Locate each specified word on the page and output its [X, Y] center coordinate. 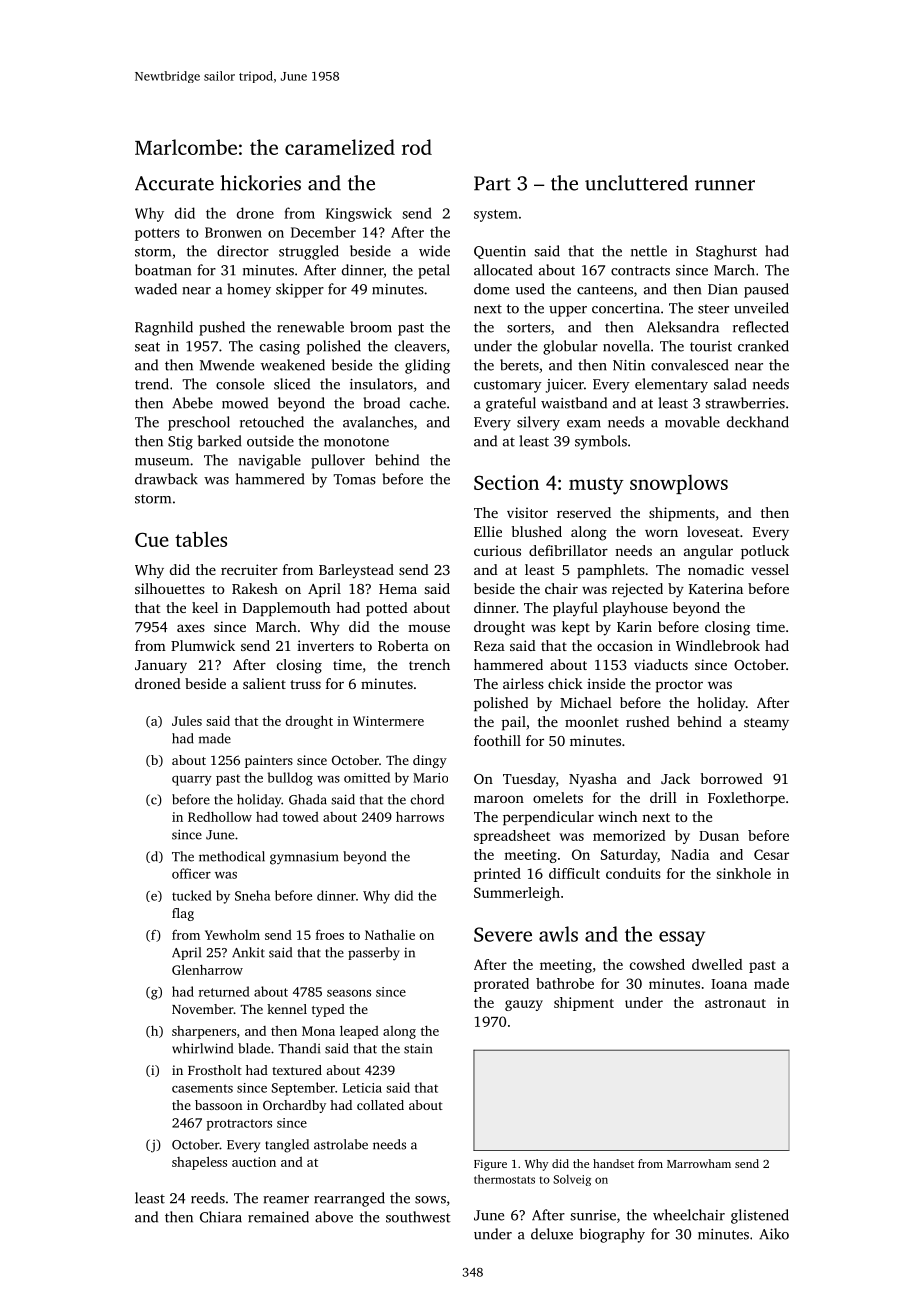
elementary [671, 385]
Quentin [500, 252]
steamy [766, 724]
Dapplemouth [286, 609]
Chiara [221, 1217]
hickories [260, 183]
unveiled [761, 308]
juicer [564, 386]
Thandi [299, 1048]
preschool [199, 423]
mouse [429, 628]
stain [418, 1049]
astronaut [735, 1003]
